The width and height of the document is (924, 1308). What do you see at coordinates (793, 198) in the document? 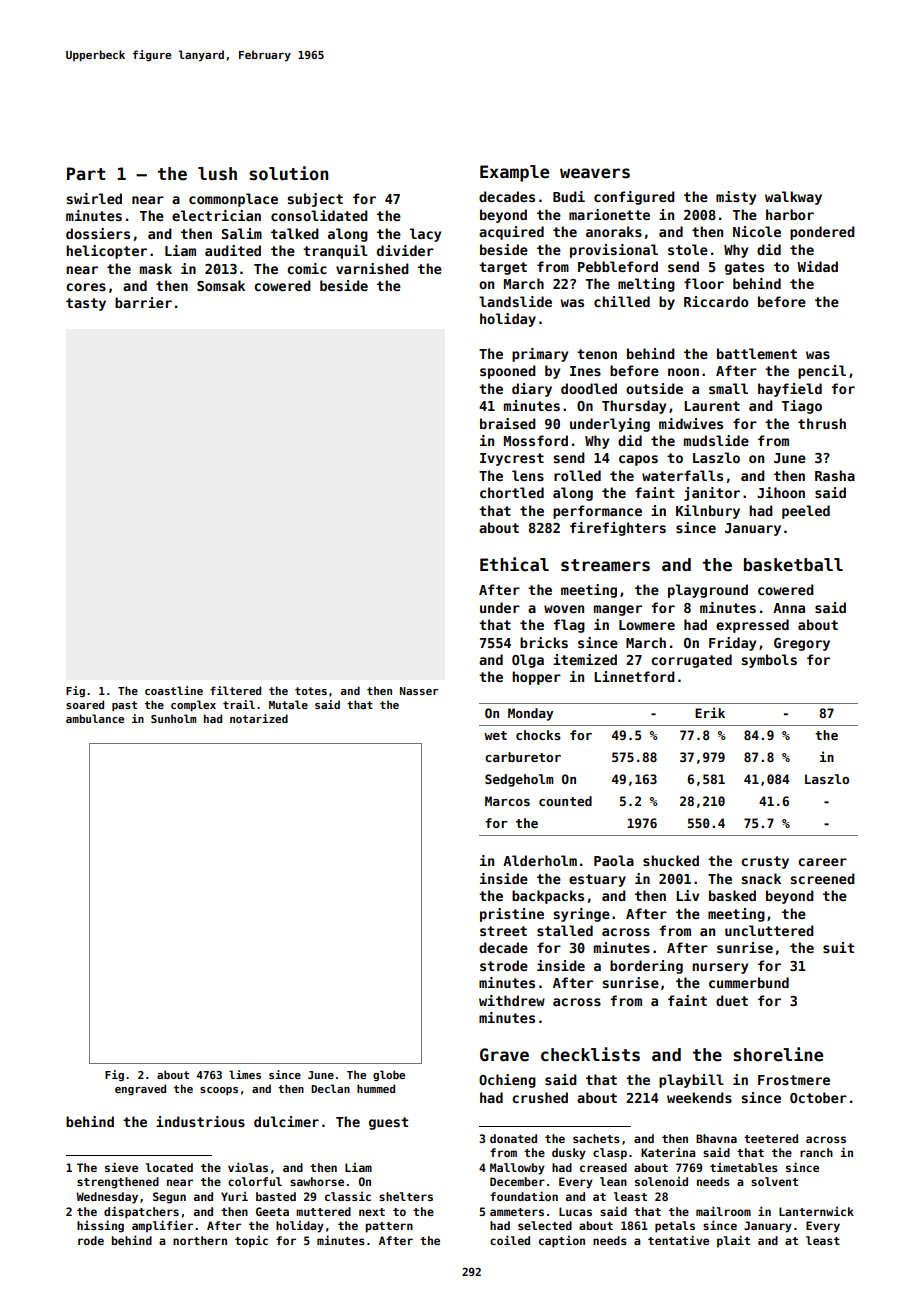
I see `walkway` at bounding box center [793, 198].
